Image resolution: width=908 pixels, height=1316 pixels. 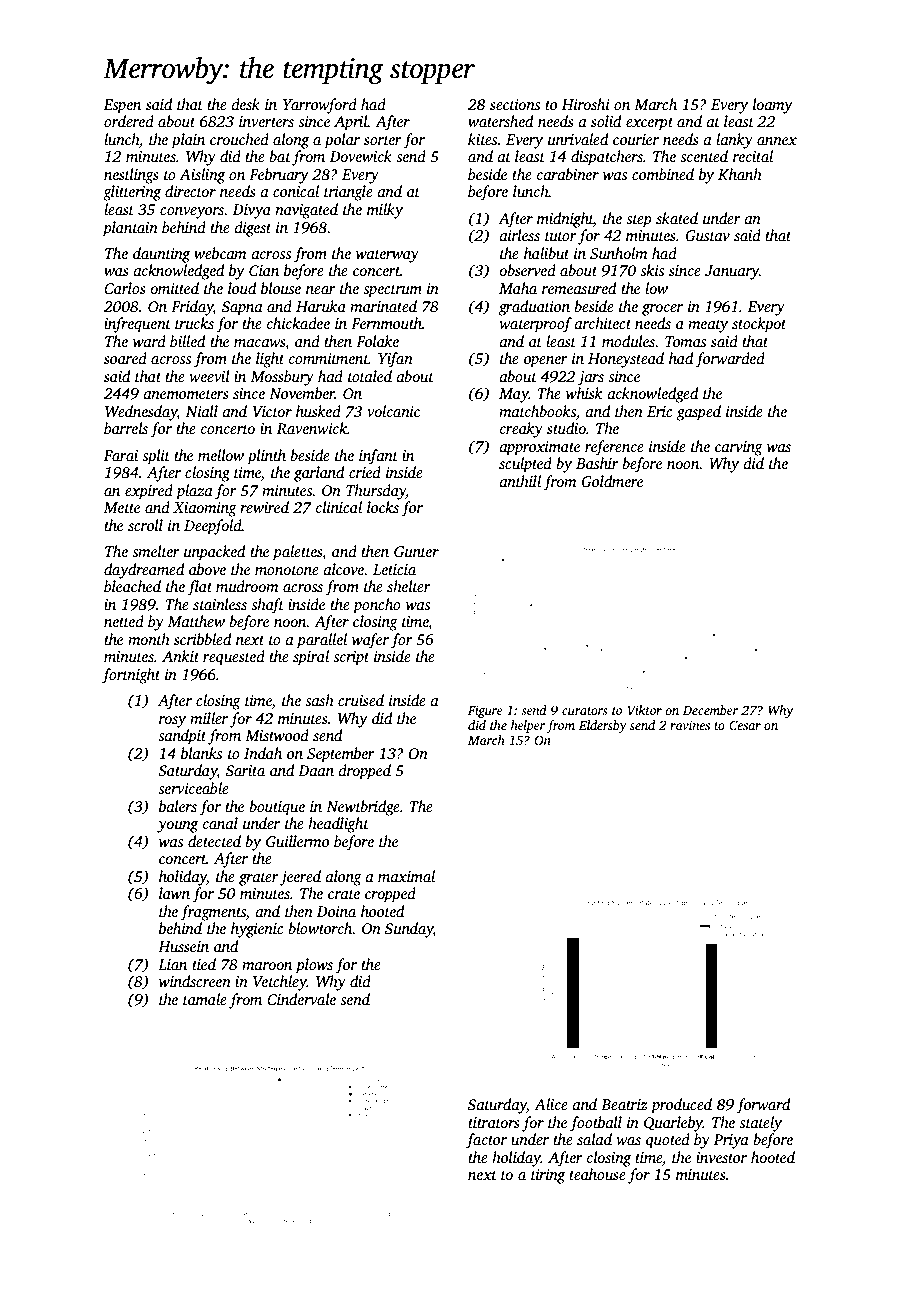 I want to click on Gustav, so click(x=707, y=235).
